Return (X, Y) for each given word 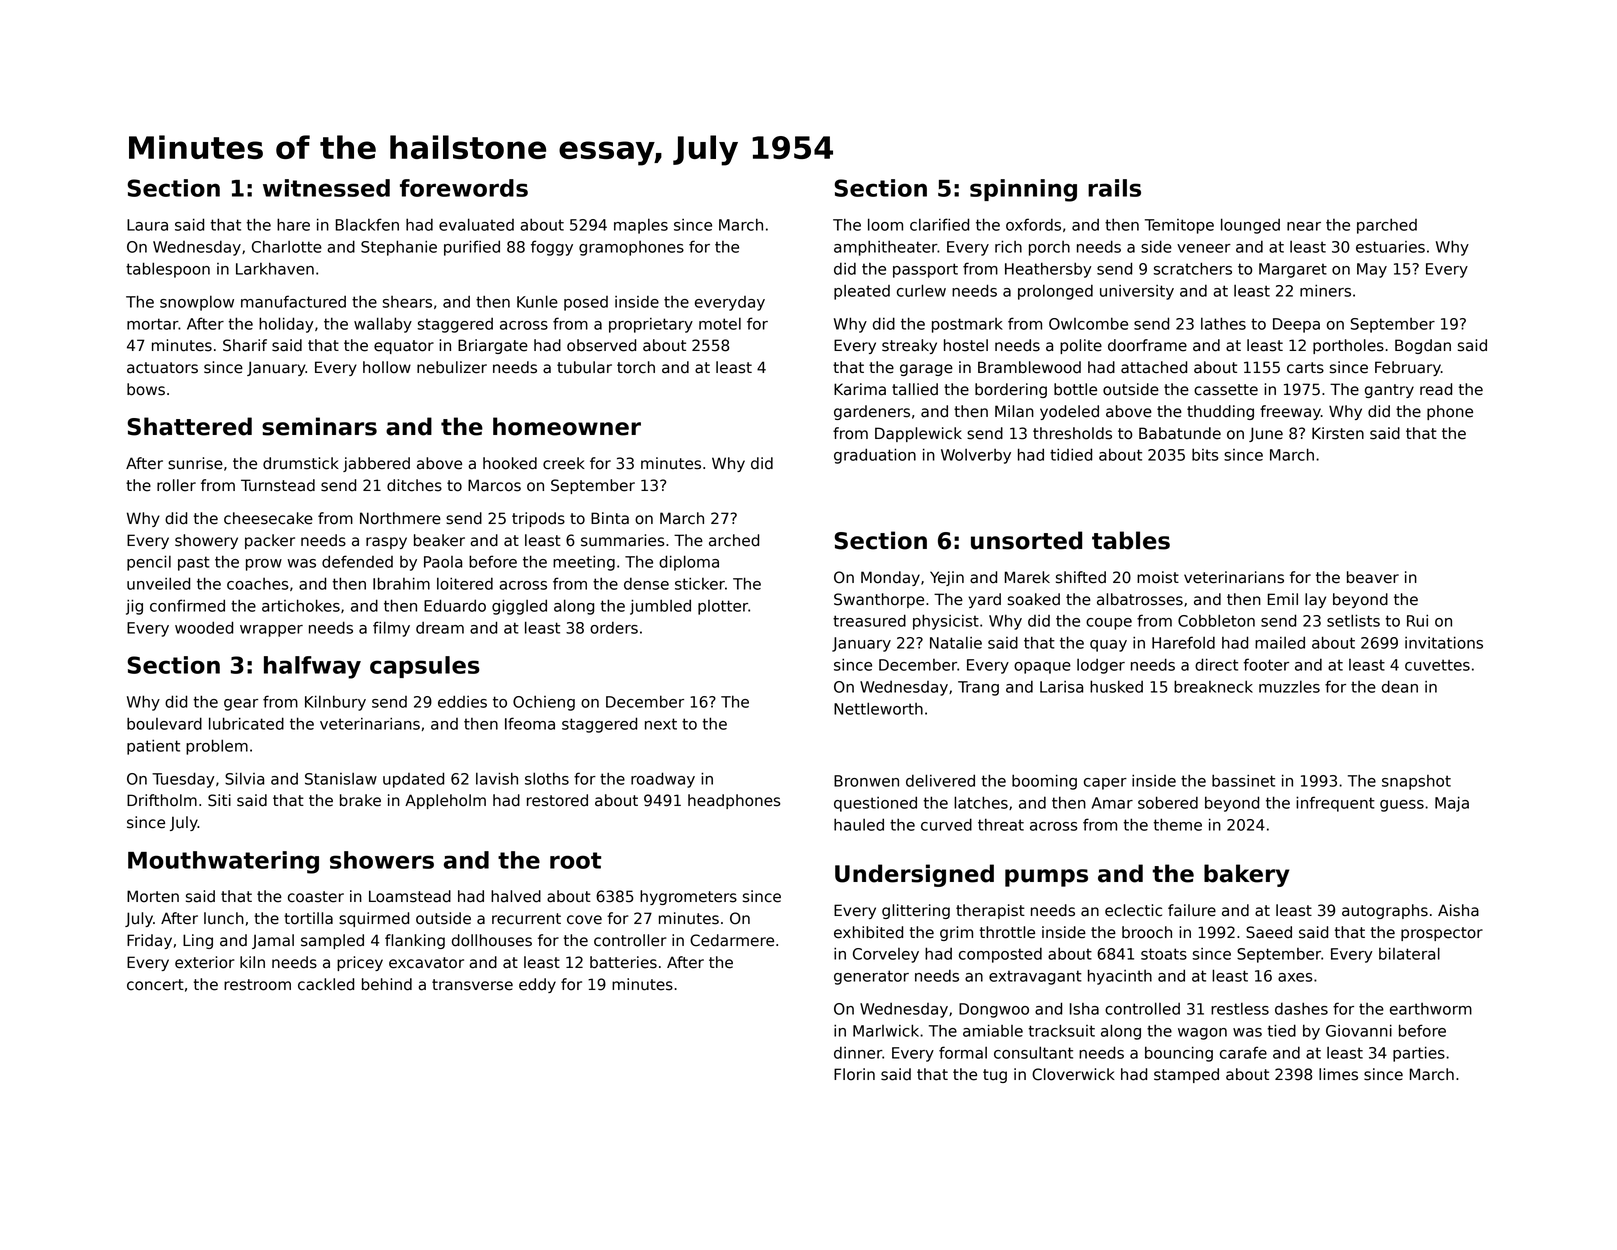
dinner (858, 1053)
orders (614, 628)
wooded (204, 627)
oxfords (1033, 224)
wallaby (383, 325)
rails (1114, 188)
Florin (854, 1074)
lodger (1101, 666)
